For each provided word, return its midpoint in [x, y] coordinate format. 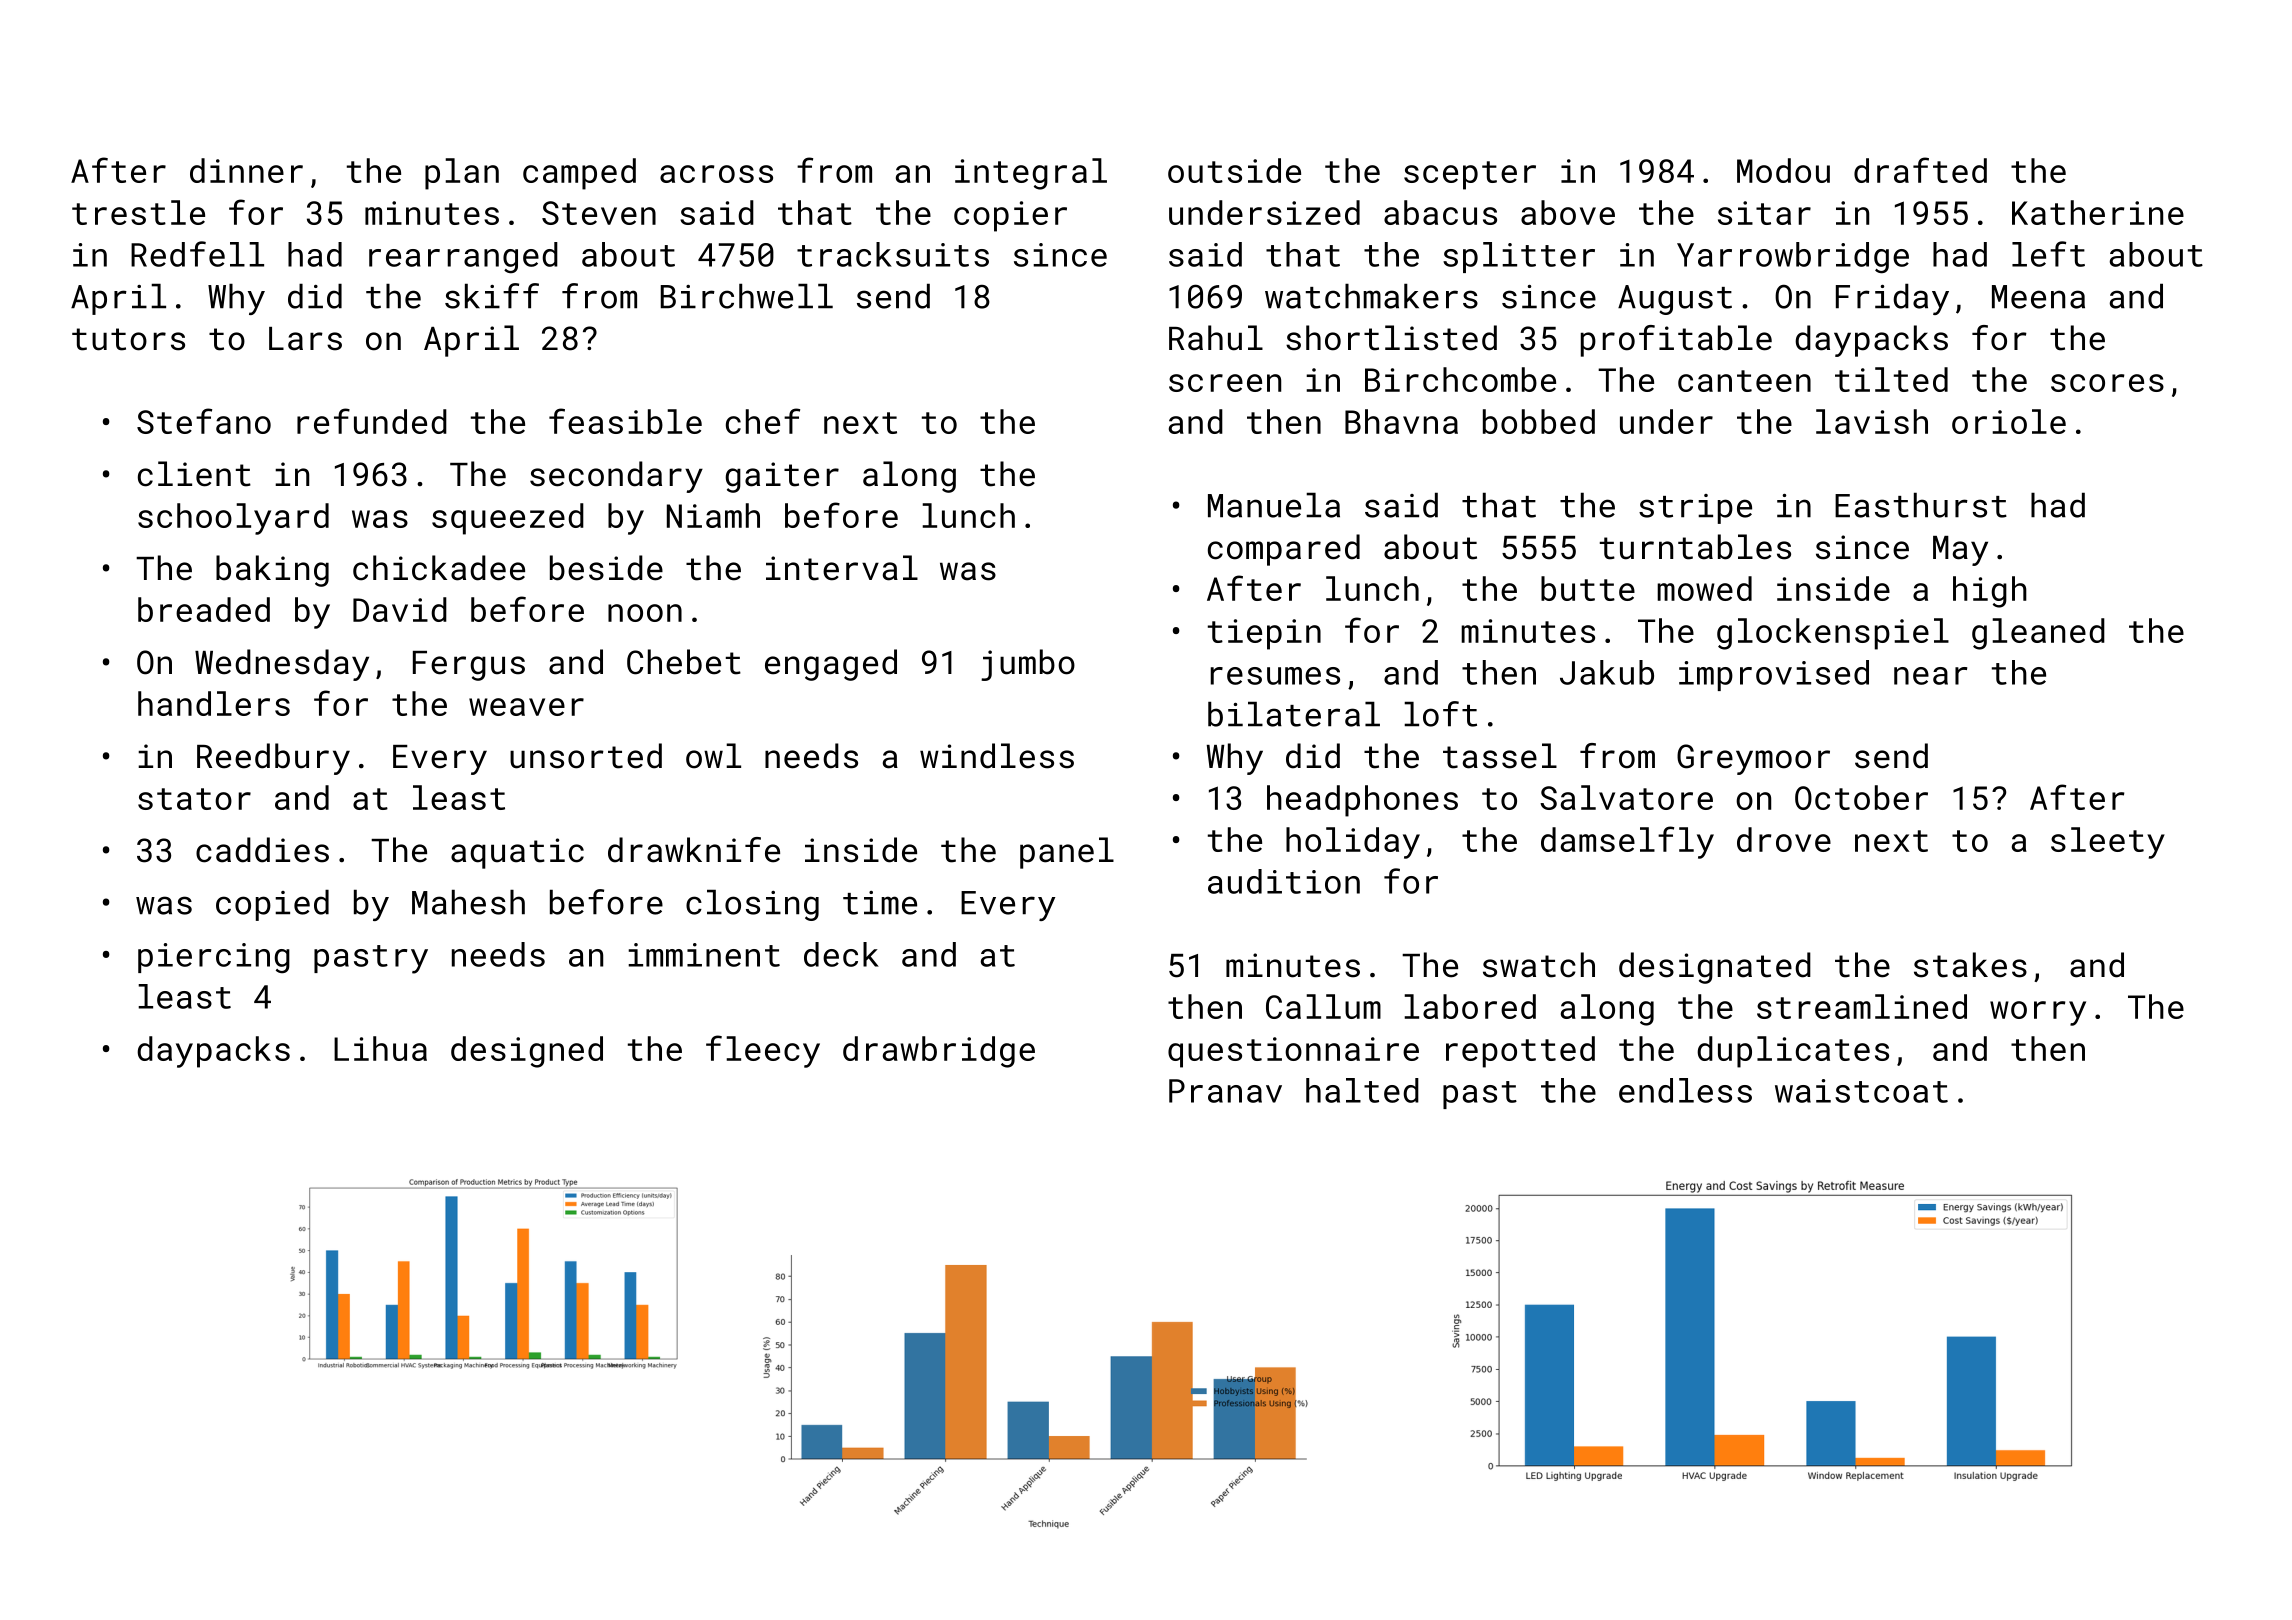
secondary [616, 477]
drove [1784, 839]
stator [194, 799]
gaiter [782, 477]
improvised [1774, 675]
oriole [2009, 421]
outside [1234, 170]
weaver [526, 707]
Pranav [1225, 1091]
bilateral [1294, 714]
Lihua [380, 1048]
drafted [1920, 170]
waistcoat [1861, 1091]
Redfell [197, 254]
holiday [1353, 843]
